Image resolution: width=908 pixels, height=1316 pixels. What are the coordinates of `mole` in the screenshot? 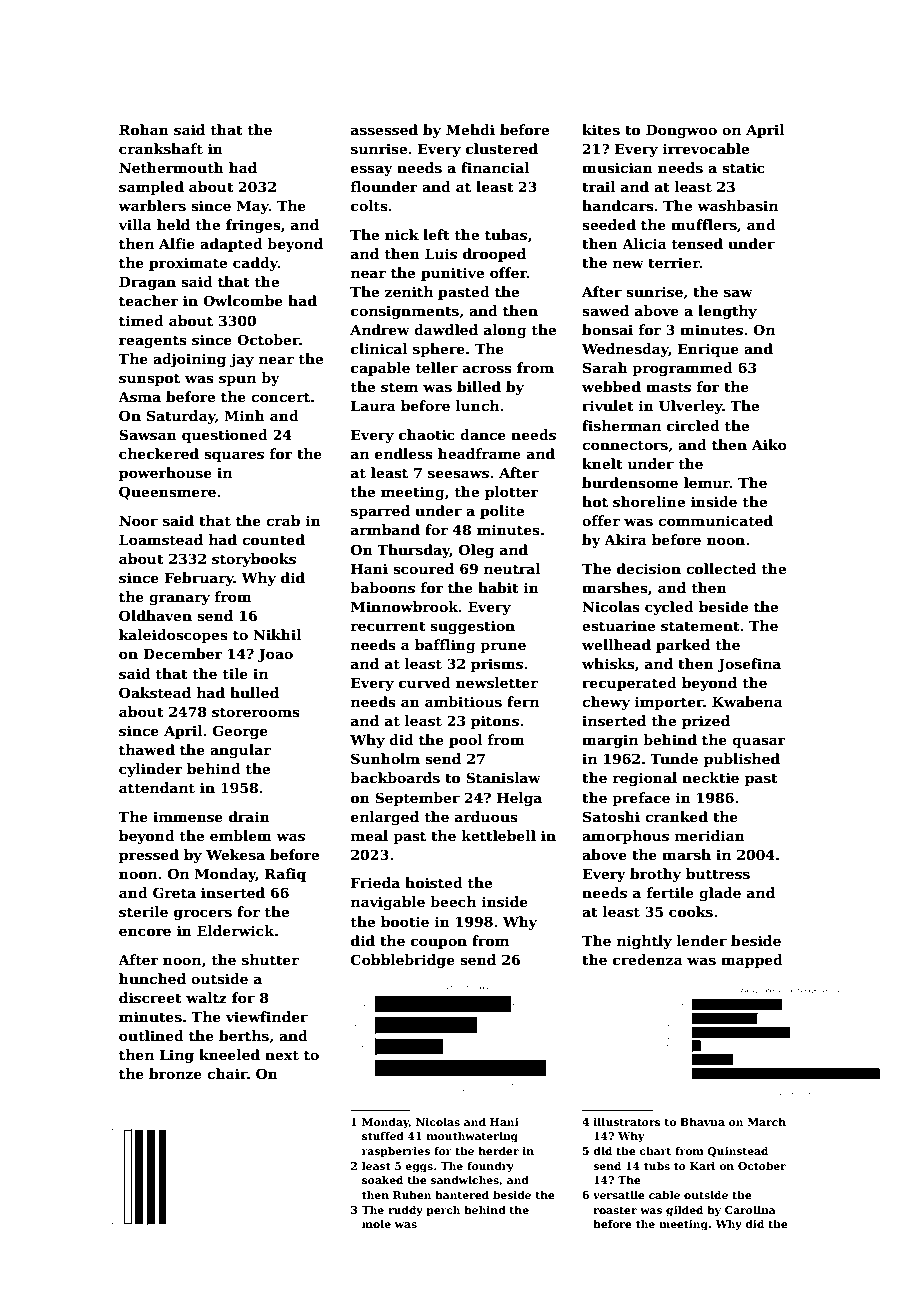 It's located at (376, 1224).
